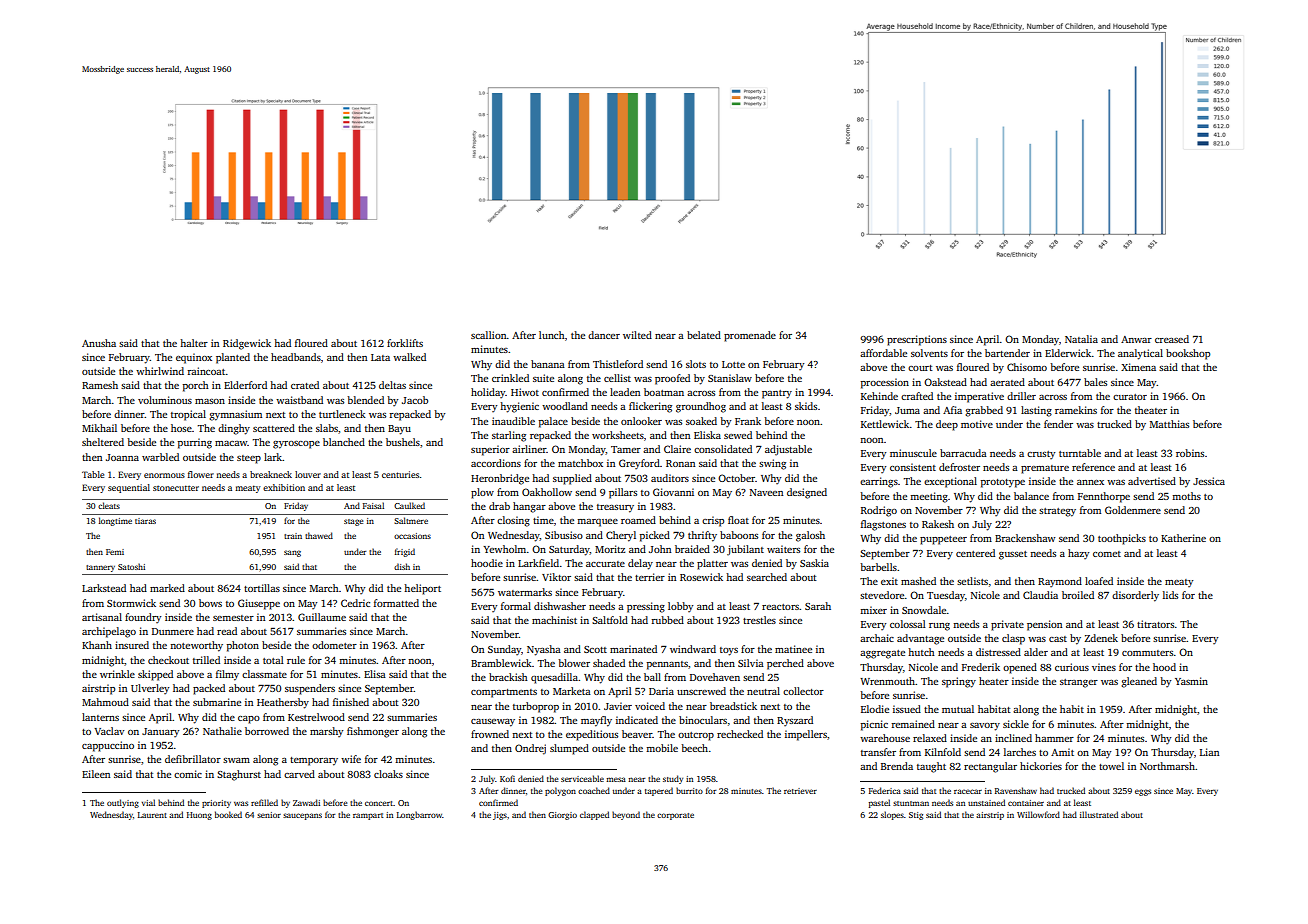  Describe the element at coordinates (368, 816) in the screenshot. I see `rampart` at that location.
